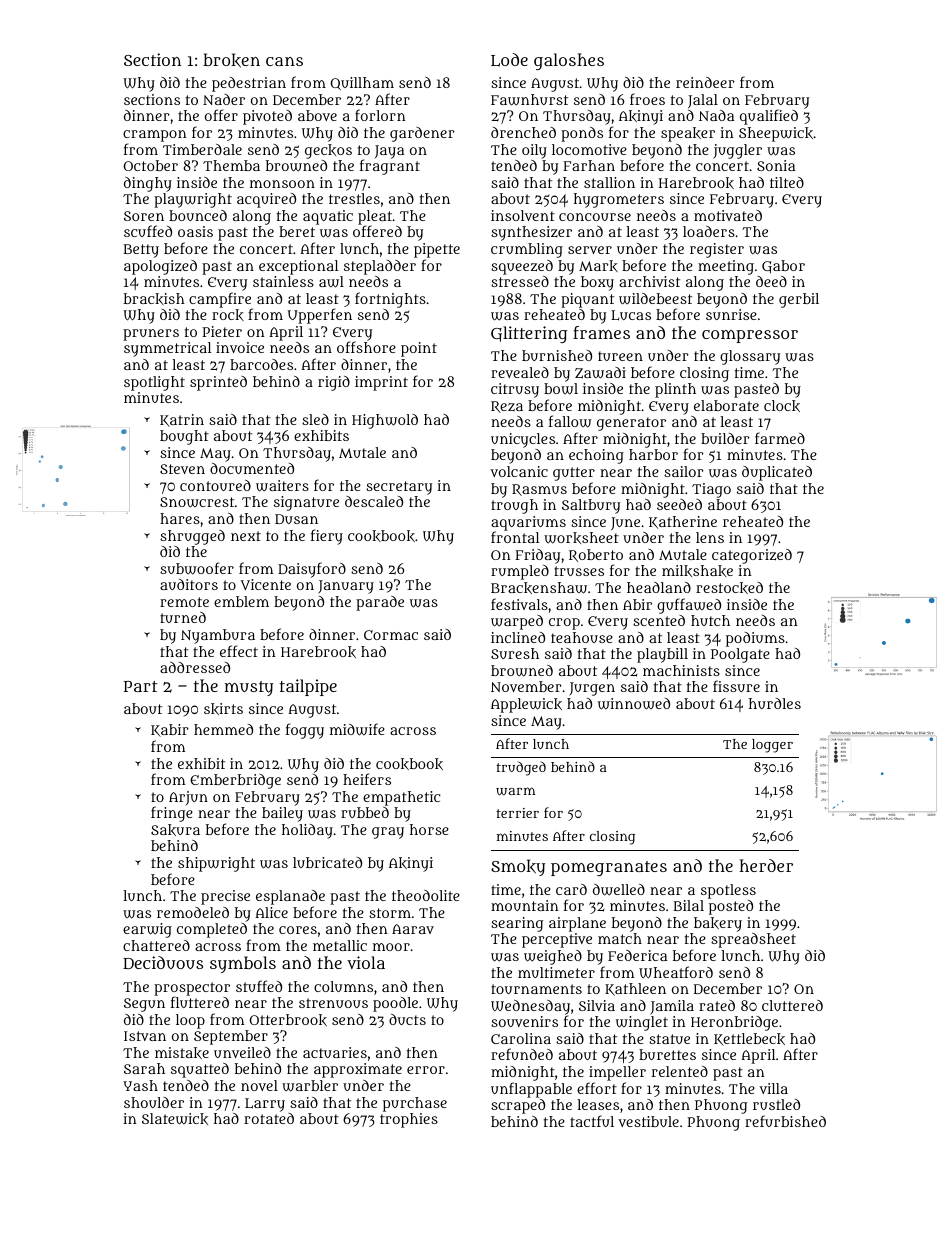 The width and height of the page is (952, 1233). Describe the element at coordinates (536, 989) in the page. I see `tournaments` at that location.
